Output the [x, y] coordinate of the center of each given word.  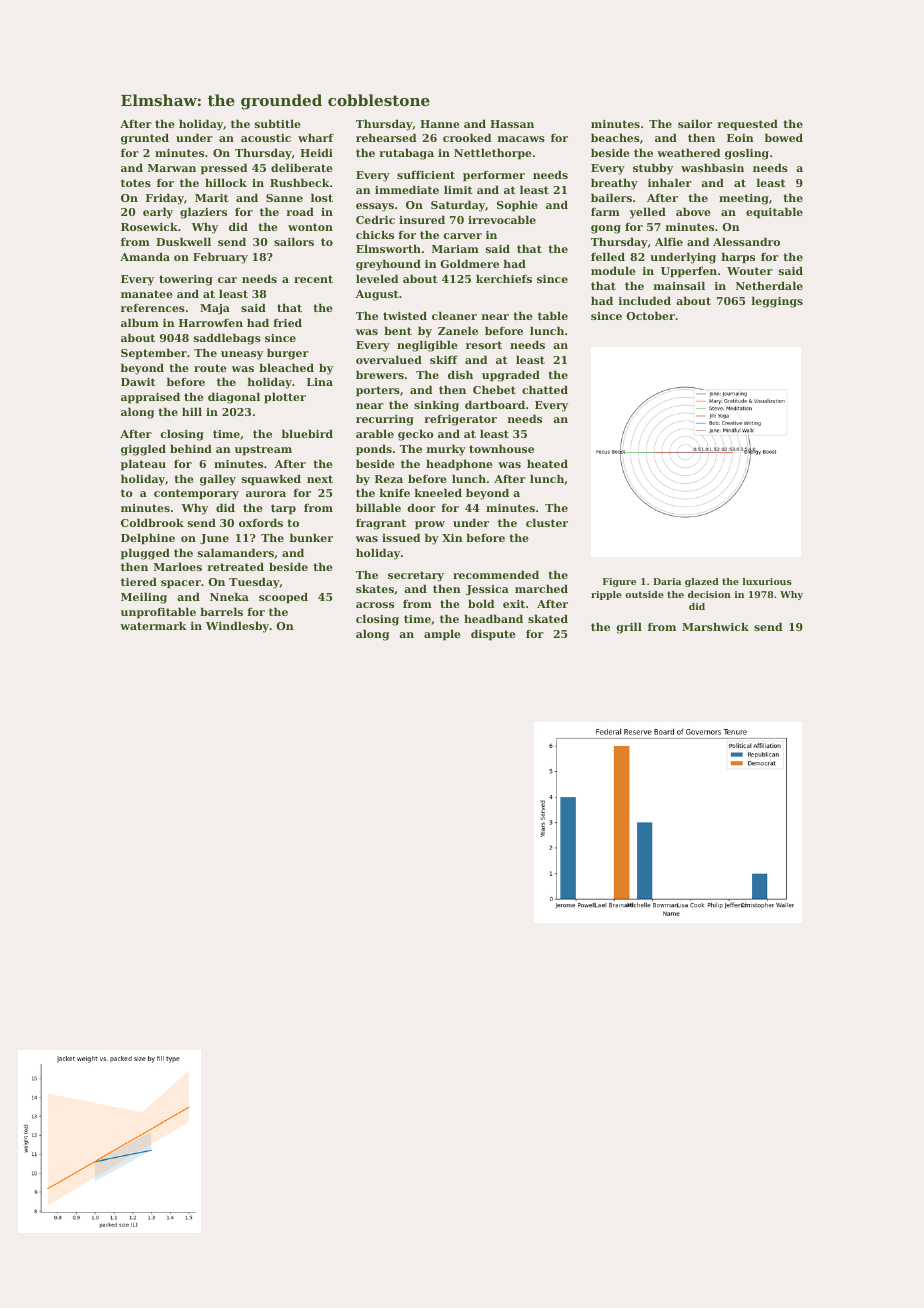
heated [547, 463]
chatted [545, 389]
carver [463, 236]
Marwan [172, 168]
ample [442, 635]
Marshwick [715, 626]
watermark [153, 625]
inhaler [670, 182]
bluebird [307, 433]
